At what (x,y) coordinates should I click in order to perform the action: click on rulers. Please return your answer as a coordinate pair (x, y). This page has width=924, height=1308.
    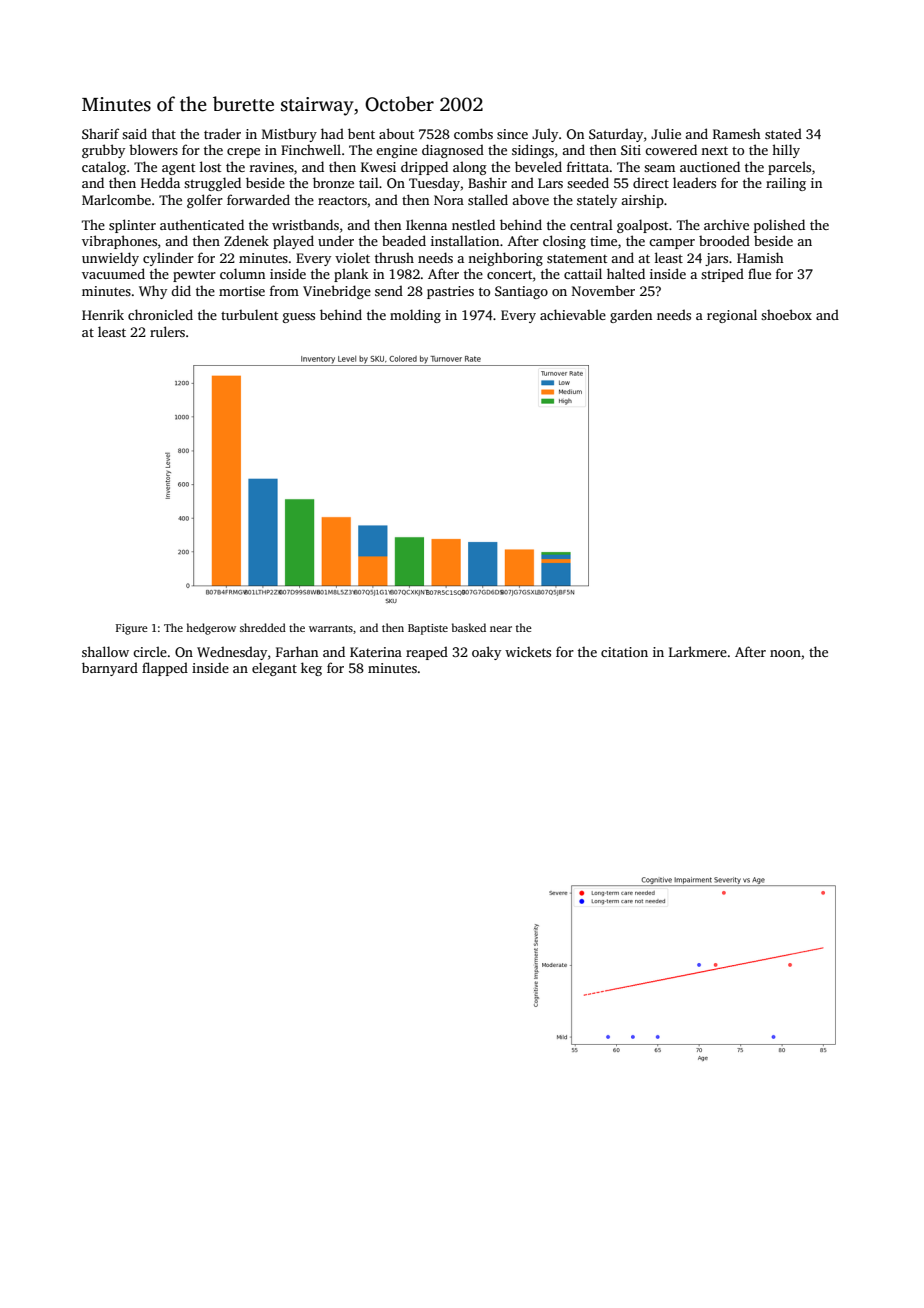
    Looking at the image, I should click on (167, 331).
